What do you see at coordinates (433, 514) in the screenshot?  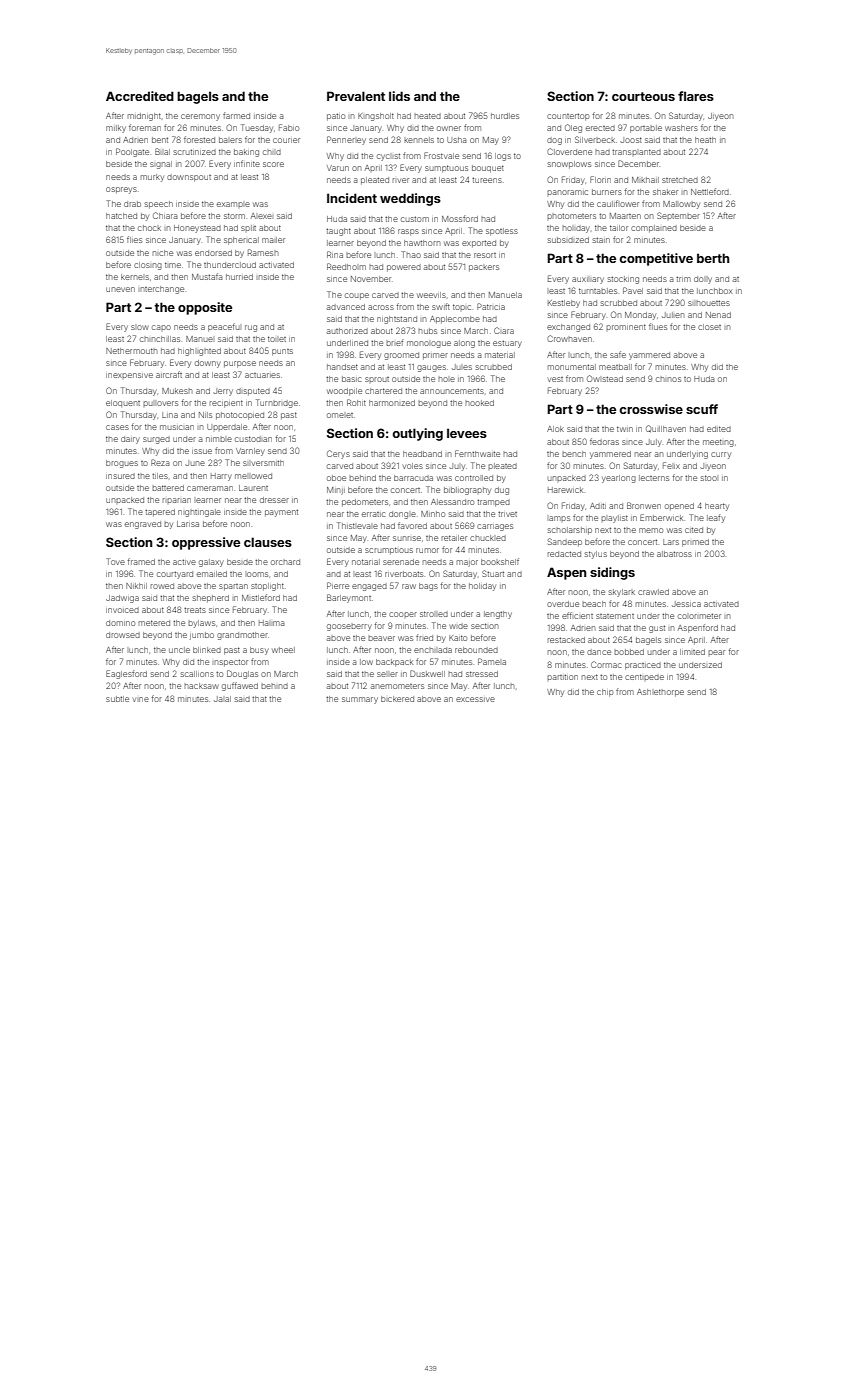 I see `Minho` at bounding box center [433, 514].
